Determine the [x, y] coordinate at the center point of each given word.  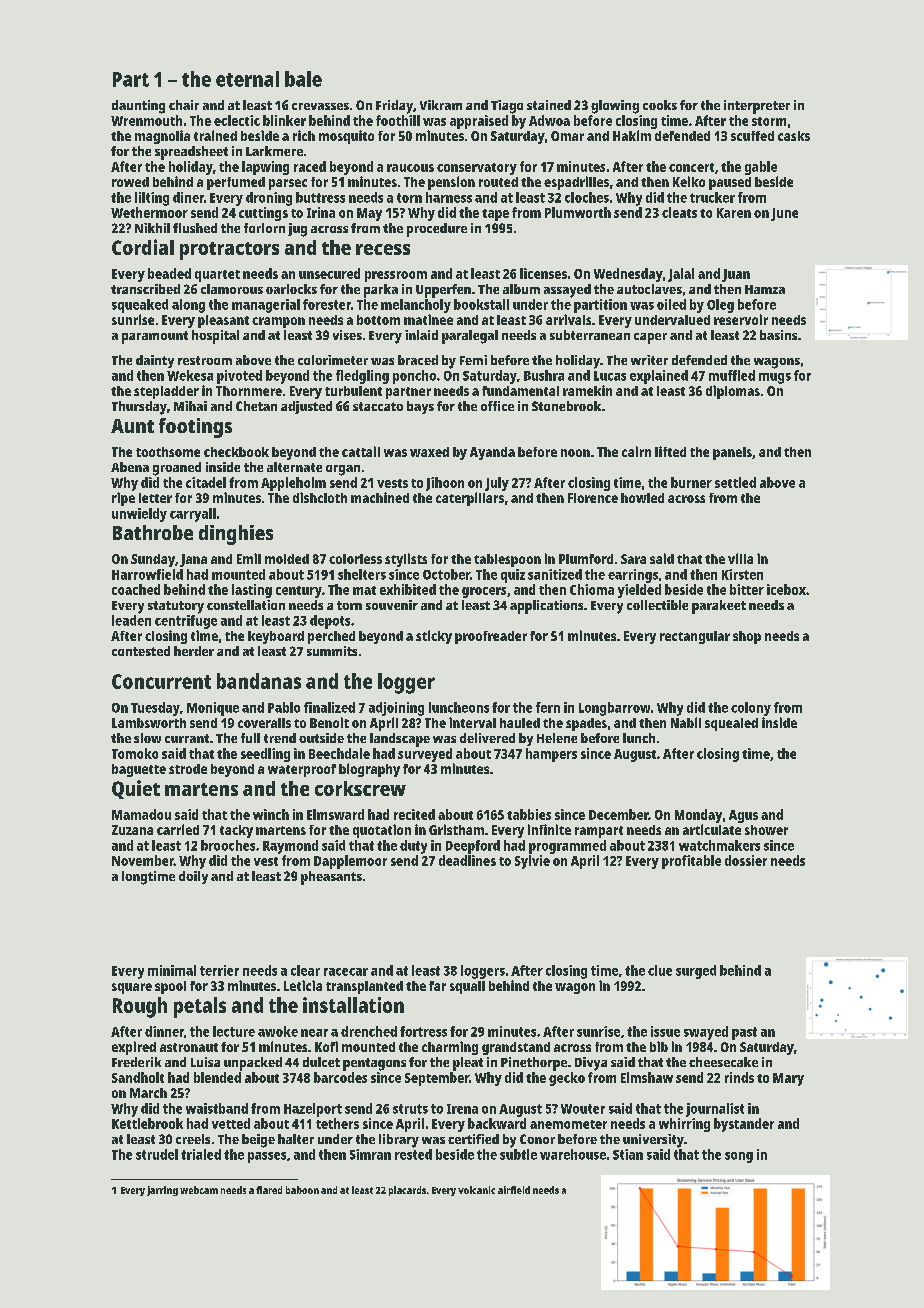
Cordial [143, 247]
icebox [786, 589]
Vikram [441, 105]
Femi [473, 360]
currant [187, 738]
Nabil [686, 722]
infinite [549, 829]
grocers [484, 592]
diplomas [733, 392]
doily [193, 877]
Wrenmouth [146, 120]
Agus [743, 816]
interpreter [757, 107]
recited [414, 814]
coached [136, 589]
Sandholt [138, 1077]
